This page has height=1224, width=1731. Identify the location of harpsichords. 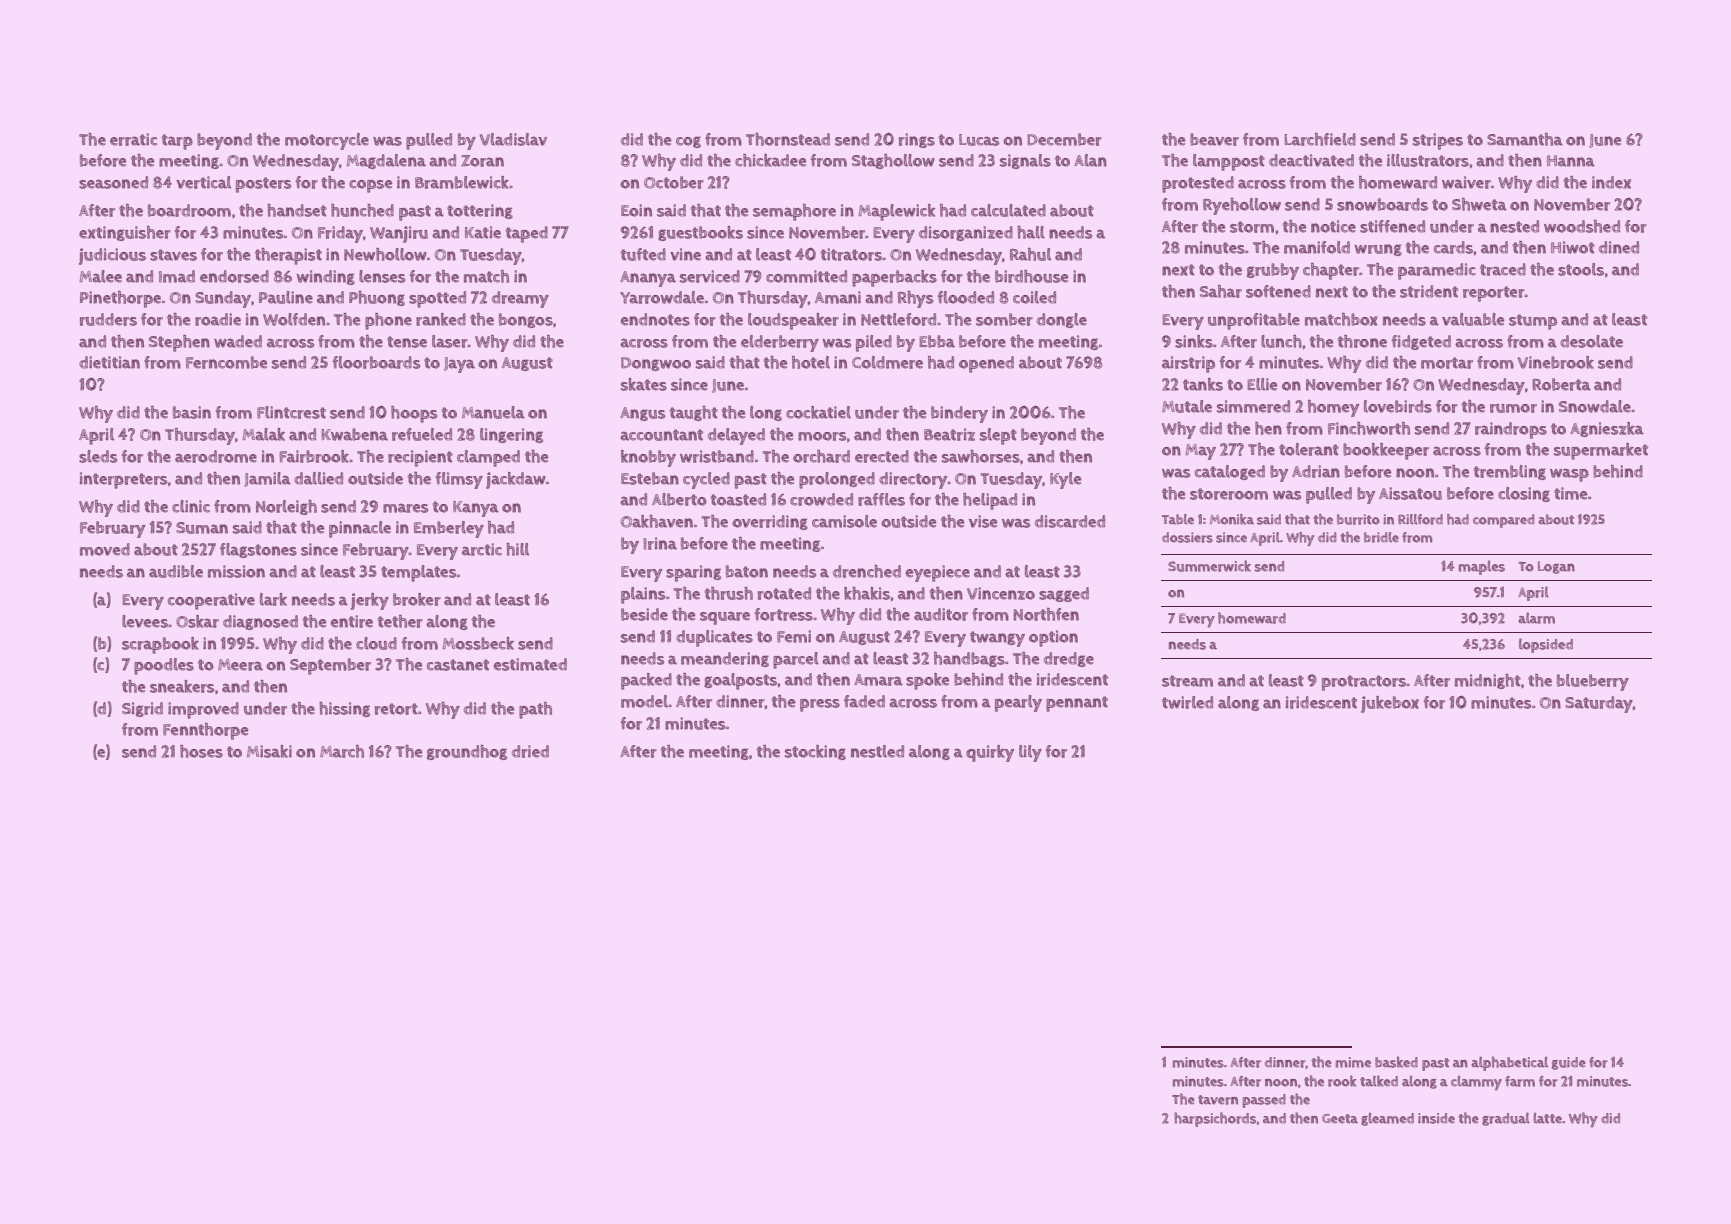
(1215, 1119).
